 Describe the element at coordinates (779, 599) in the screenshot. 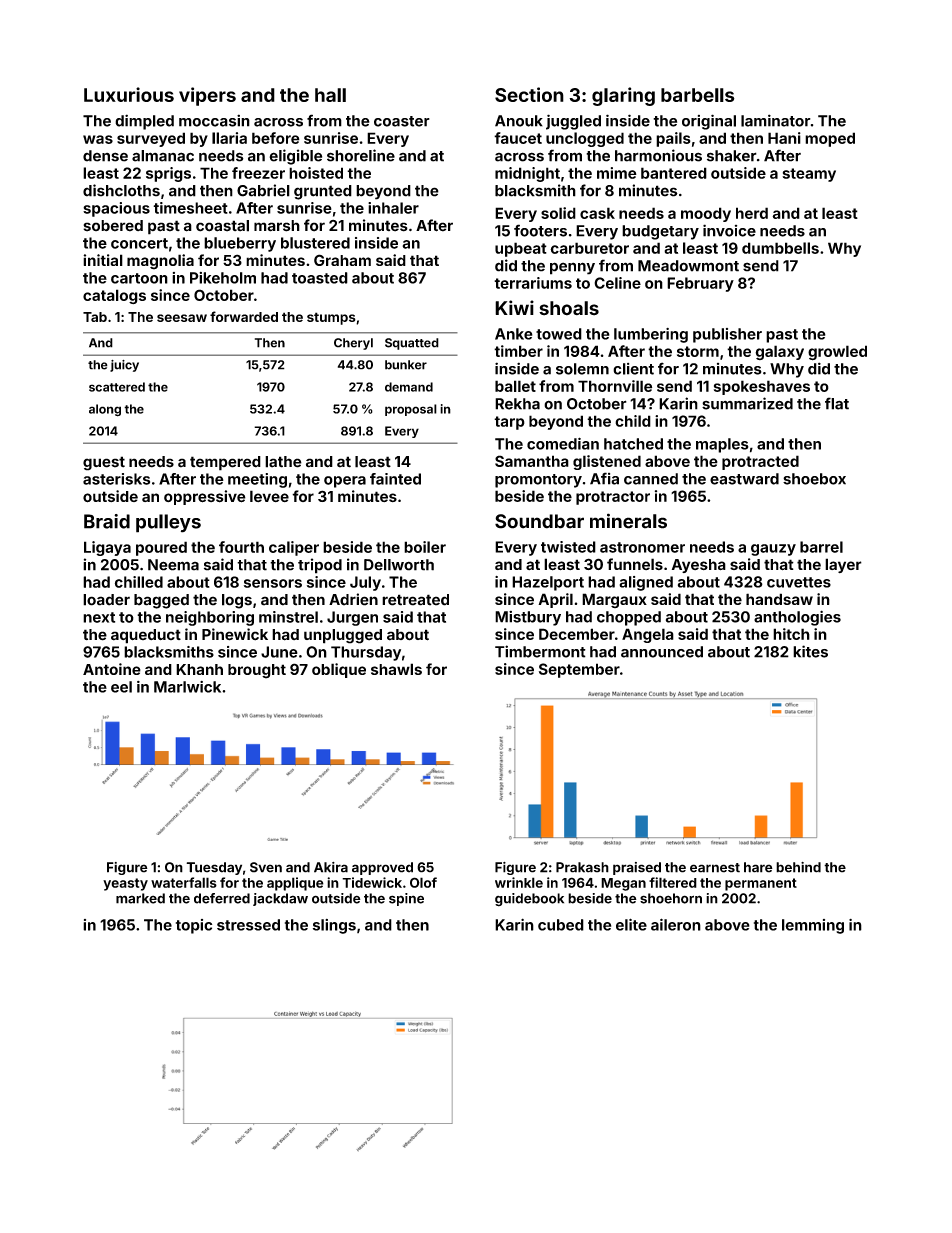

I see `handsaw` at that location.
